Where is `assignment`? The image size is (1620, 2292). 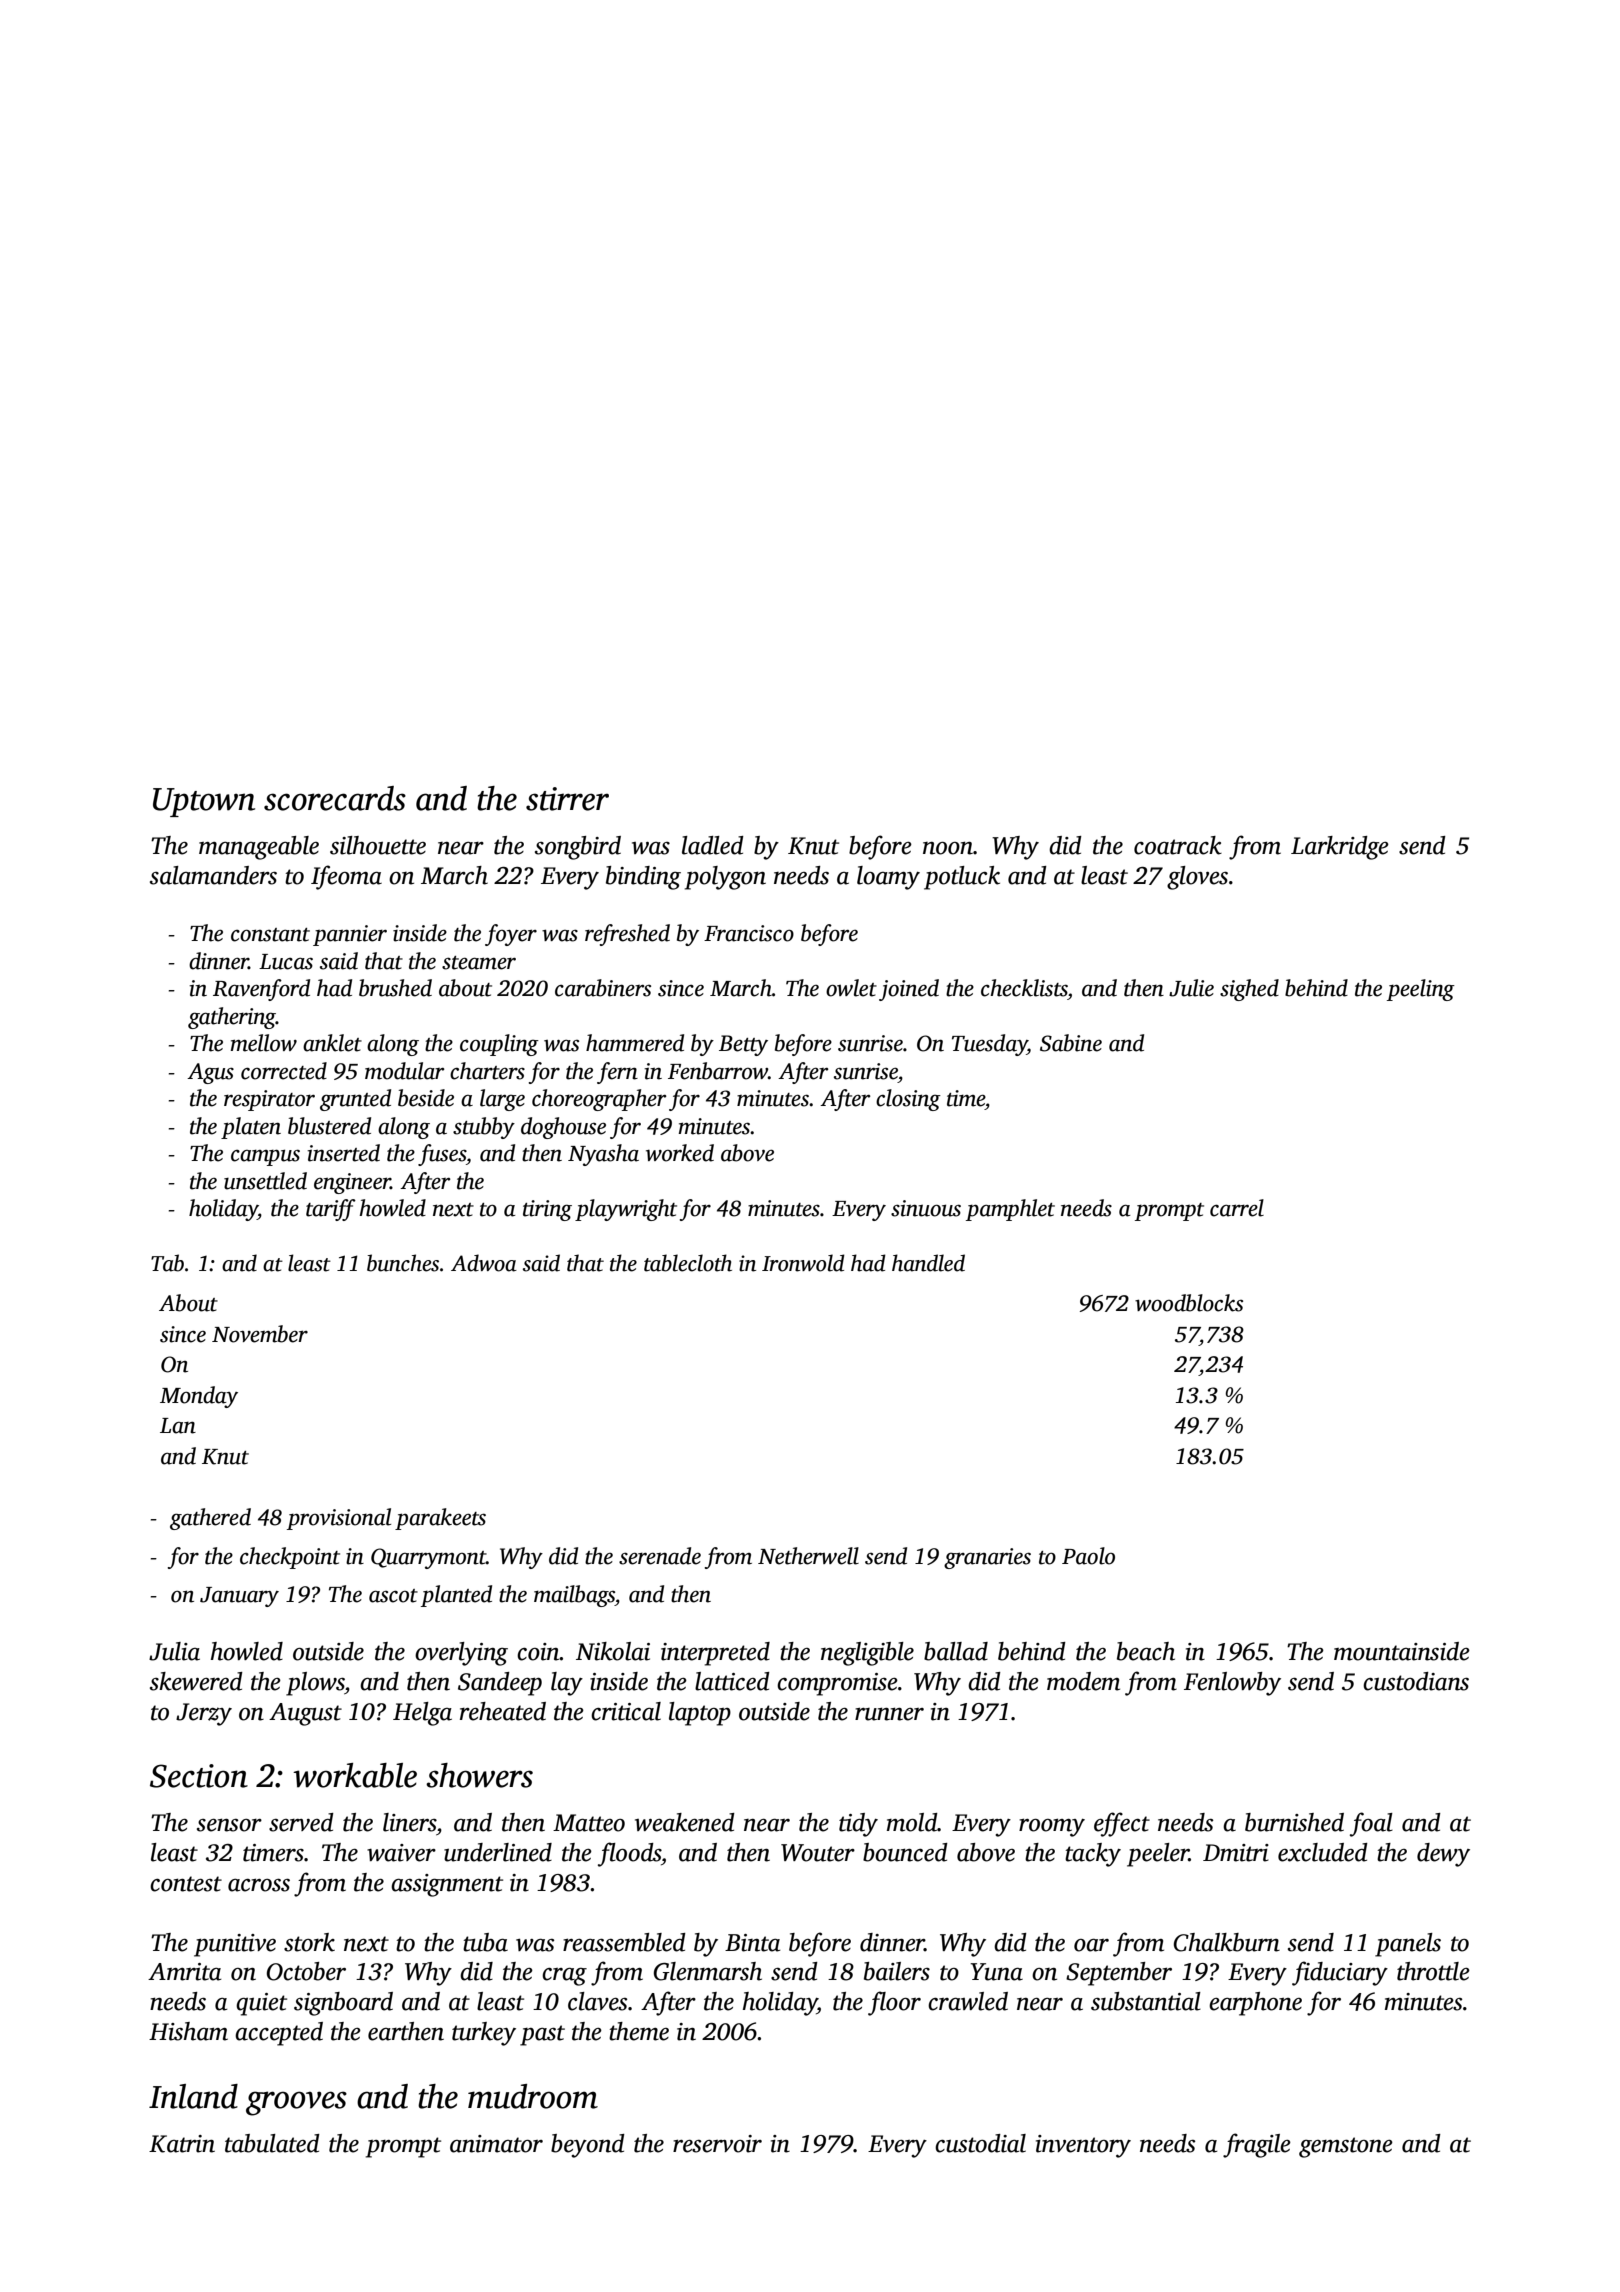
assignment is located at coordinates (447, 1885).
